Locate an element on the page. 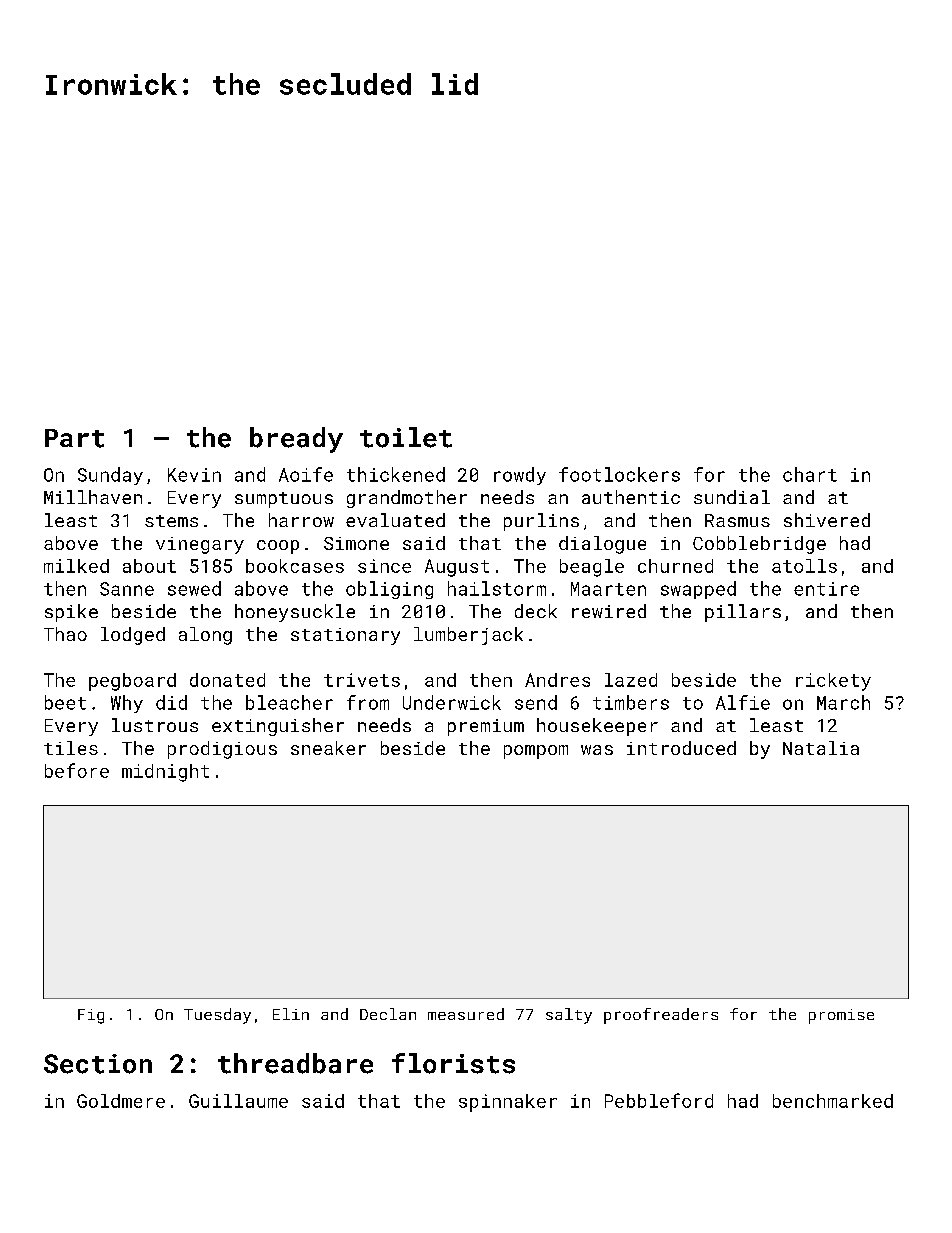  Part is located at coordinates (74, 438).
